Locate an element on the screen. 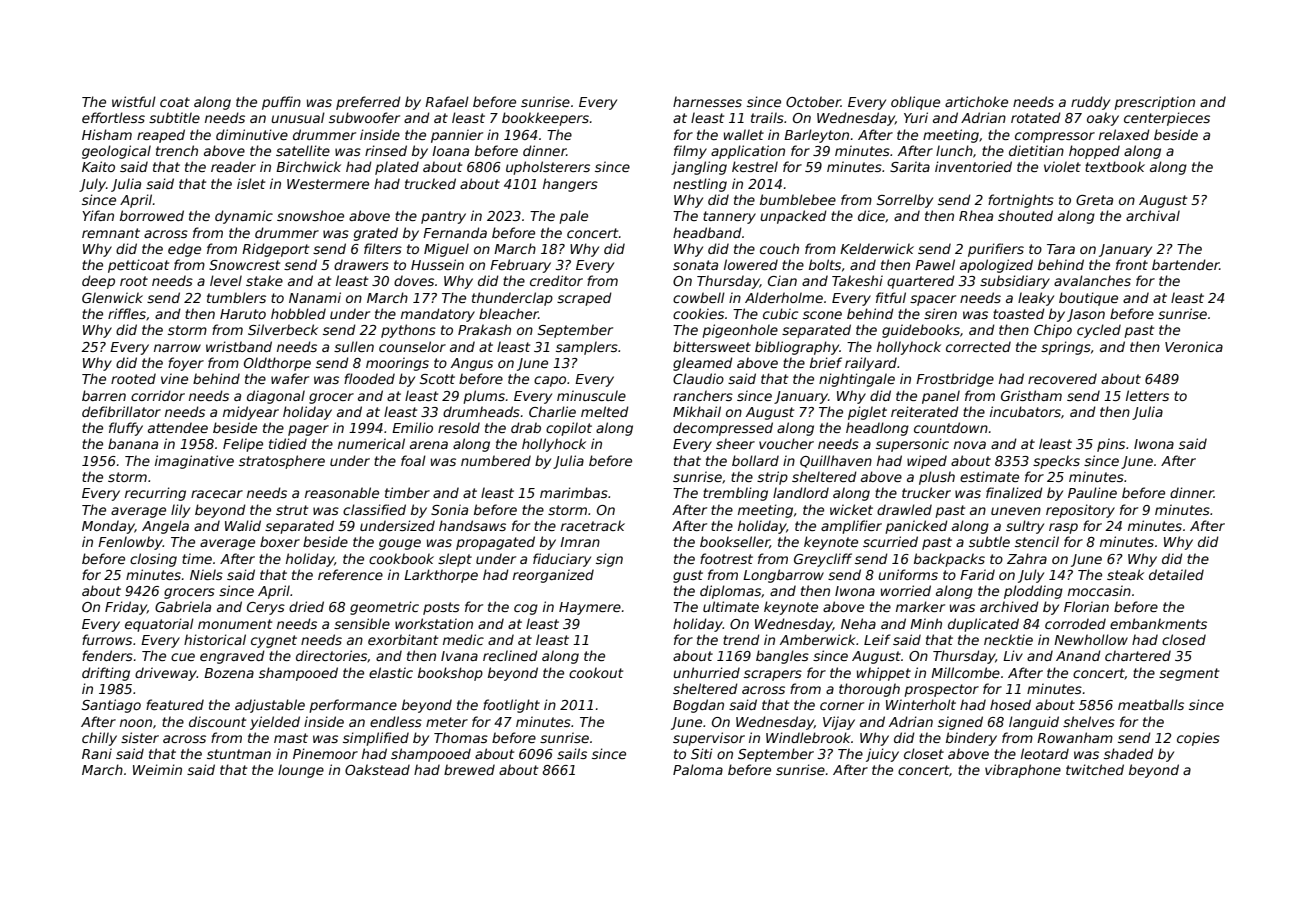 The width and height of the screenshot is (1308, 924). Glenwick is located at coordinates (112, 297).
